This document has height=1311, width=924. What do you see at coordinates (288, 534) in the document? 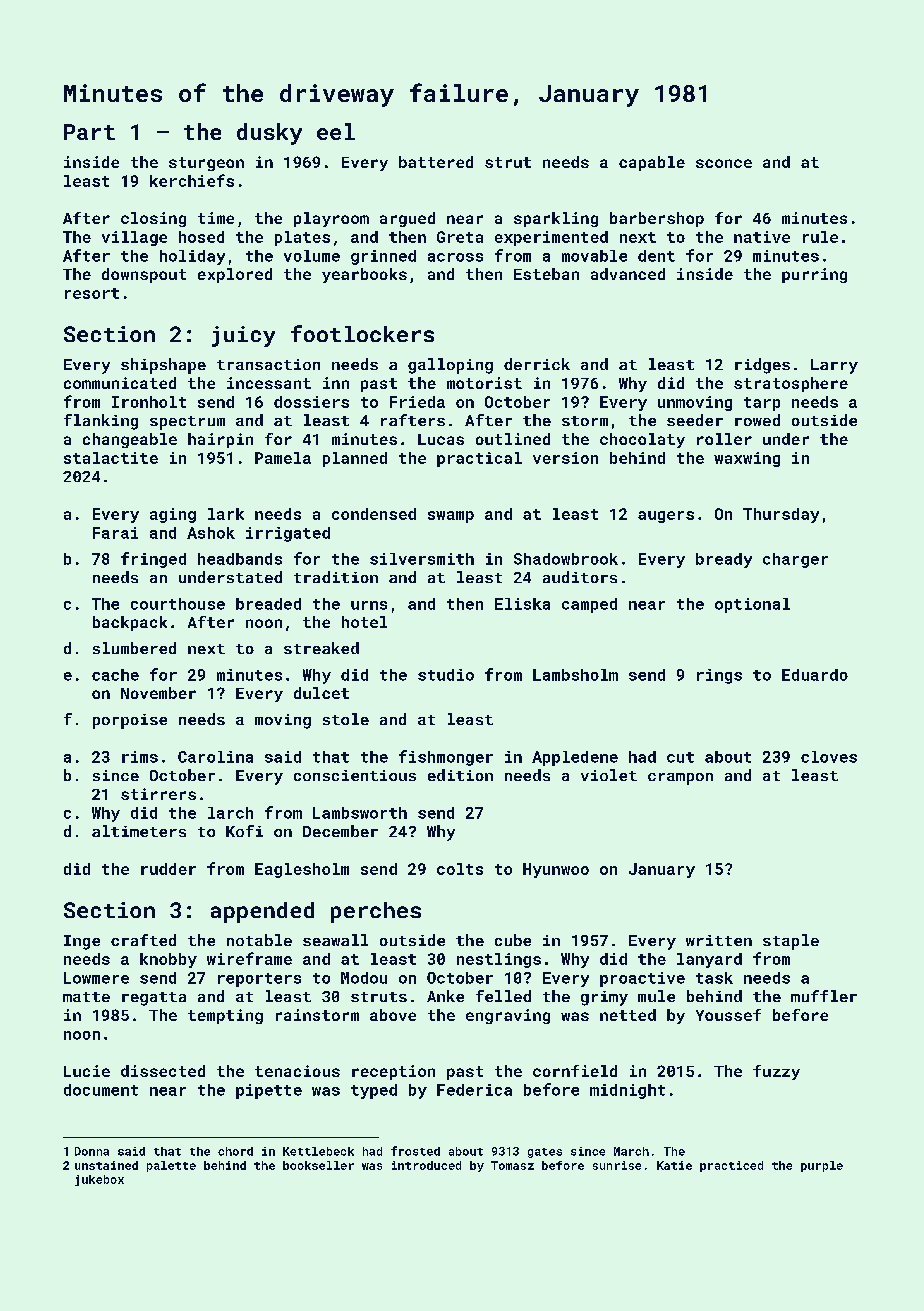
I see `irrigated` at bounding box center [288, 534].
